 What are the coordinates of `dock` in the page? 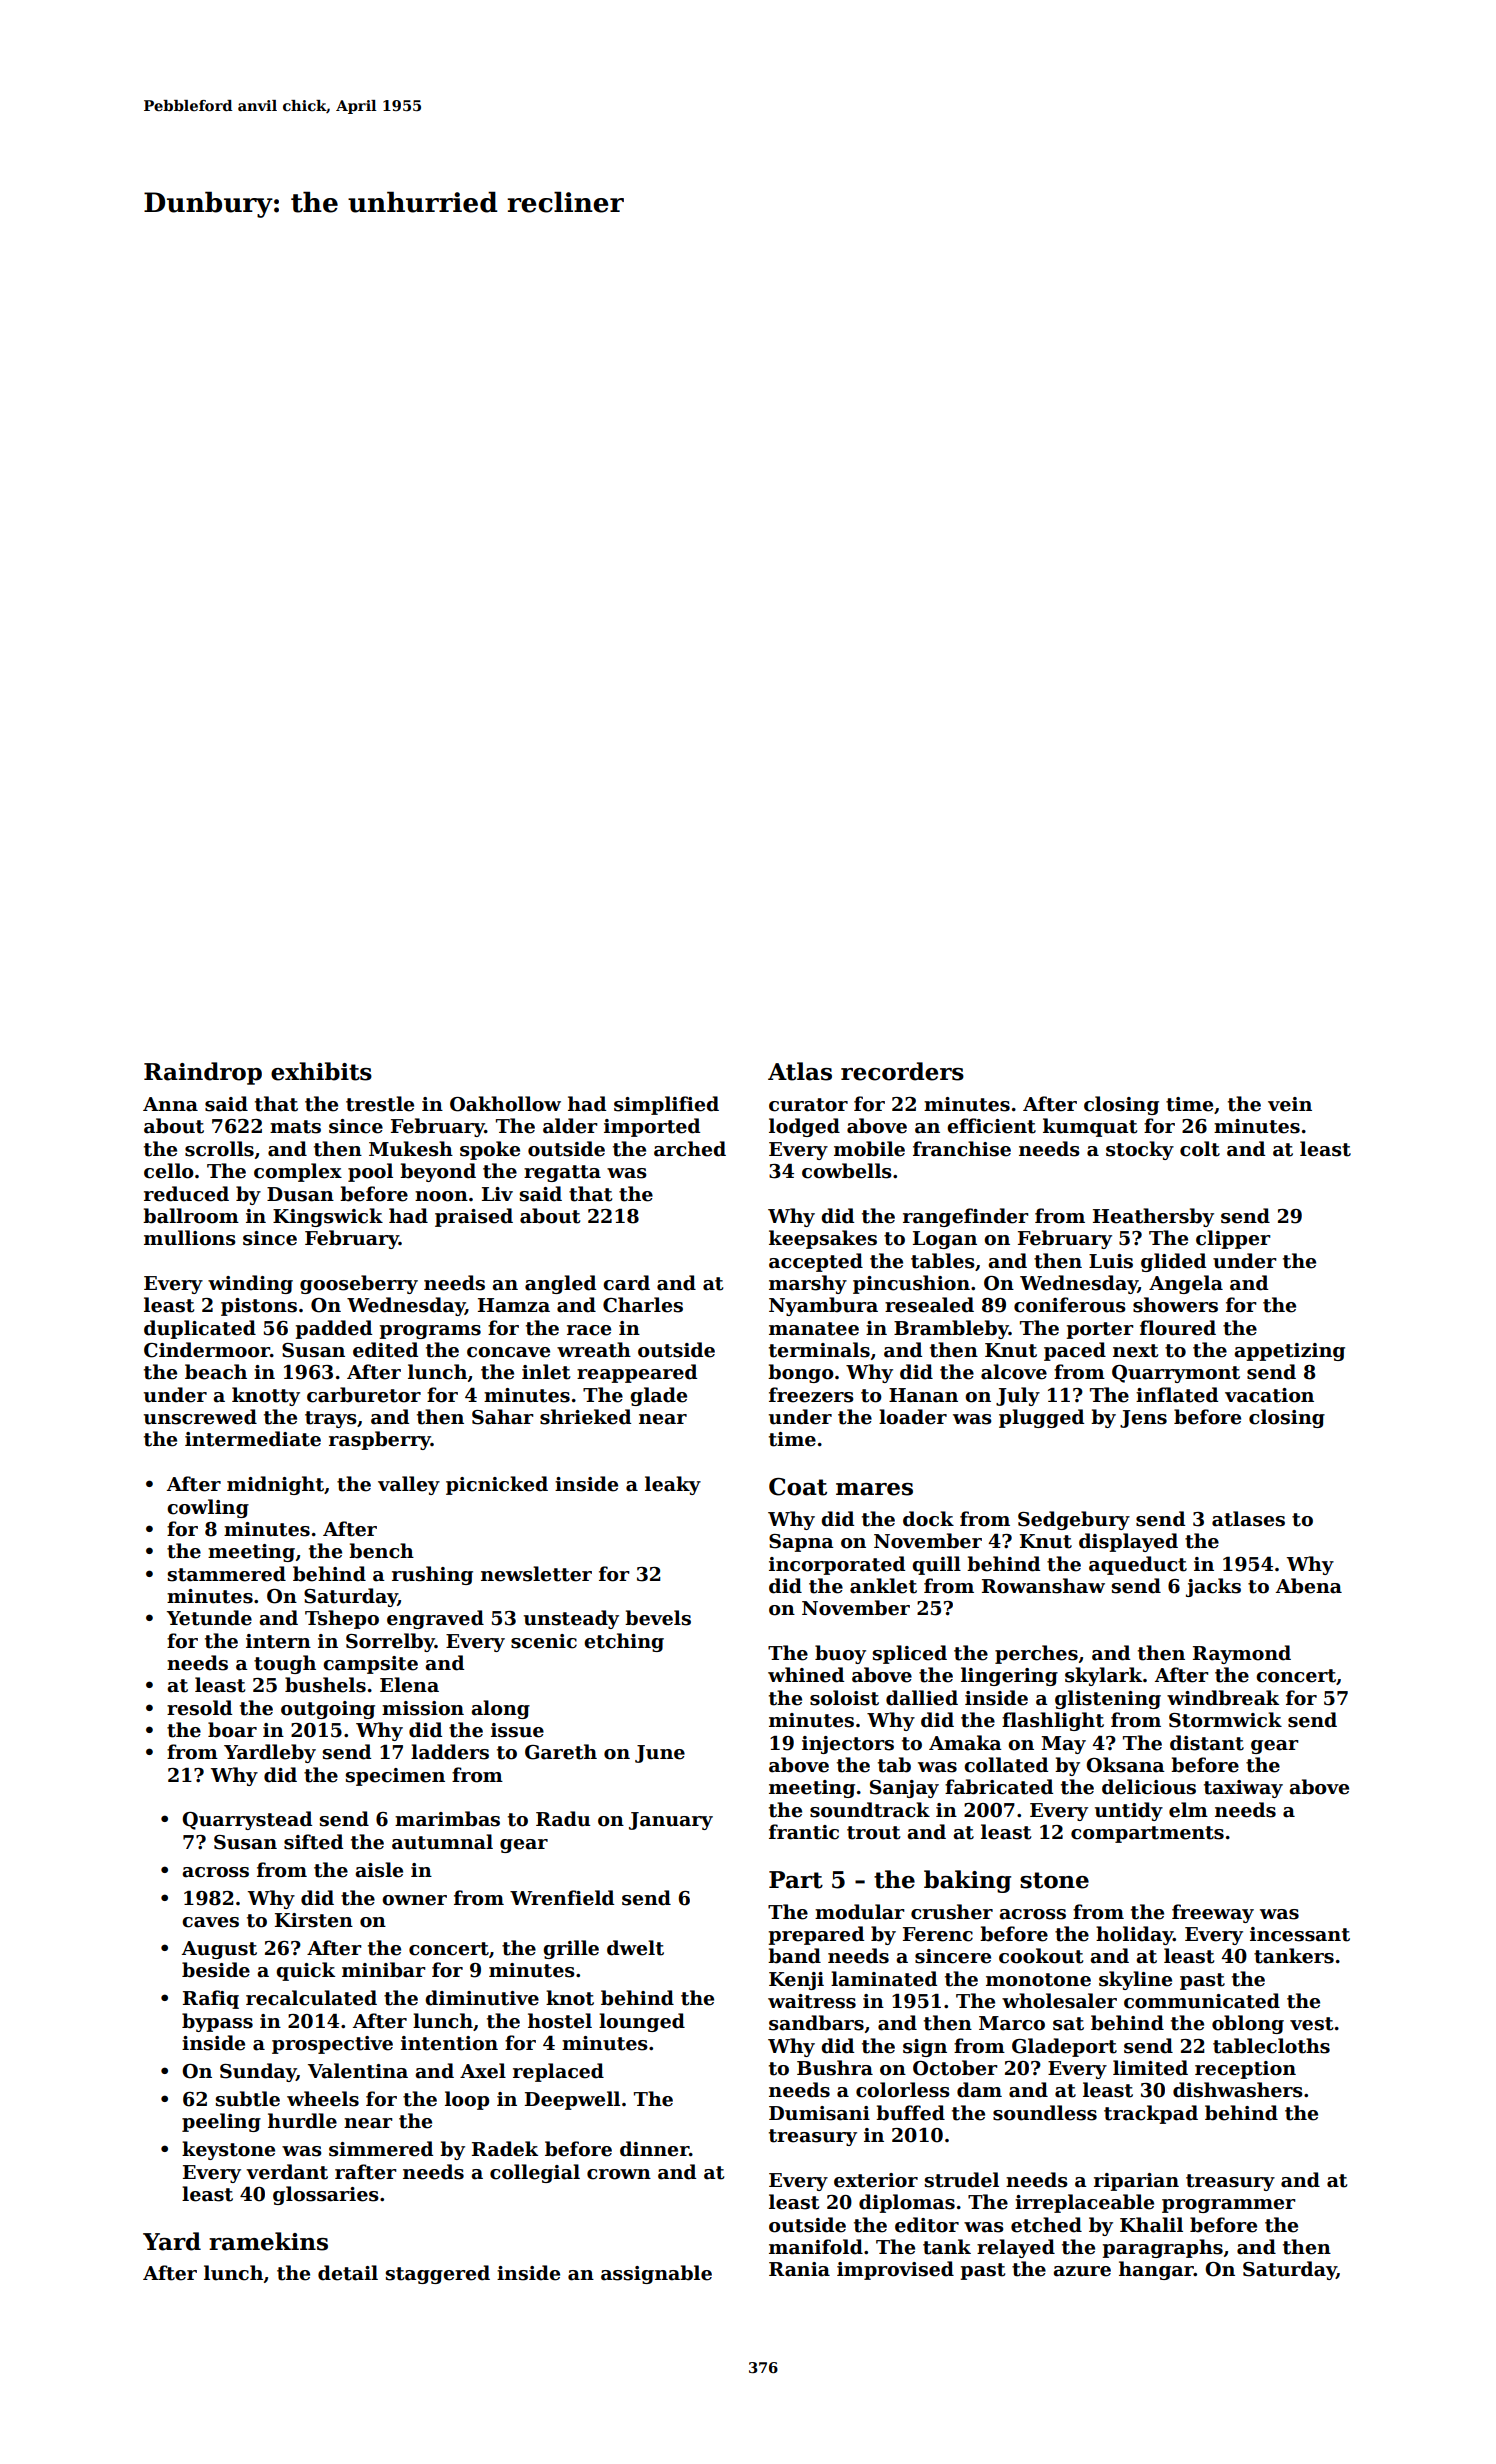 It's located at (928, 1519).
